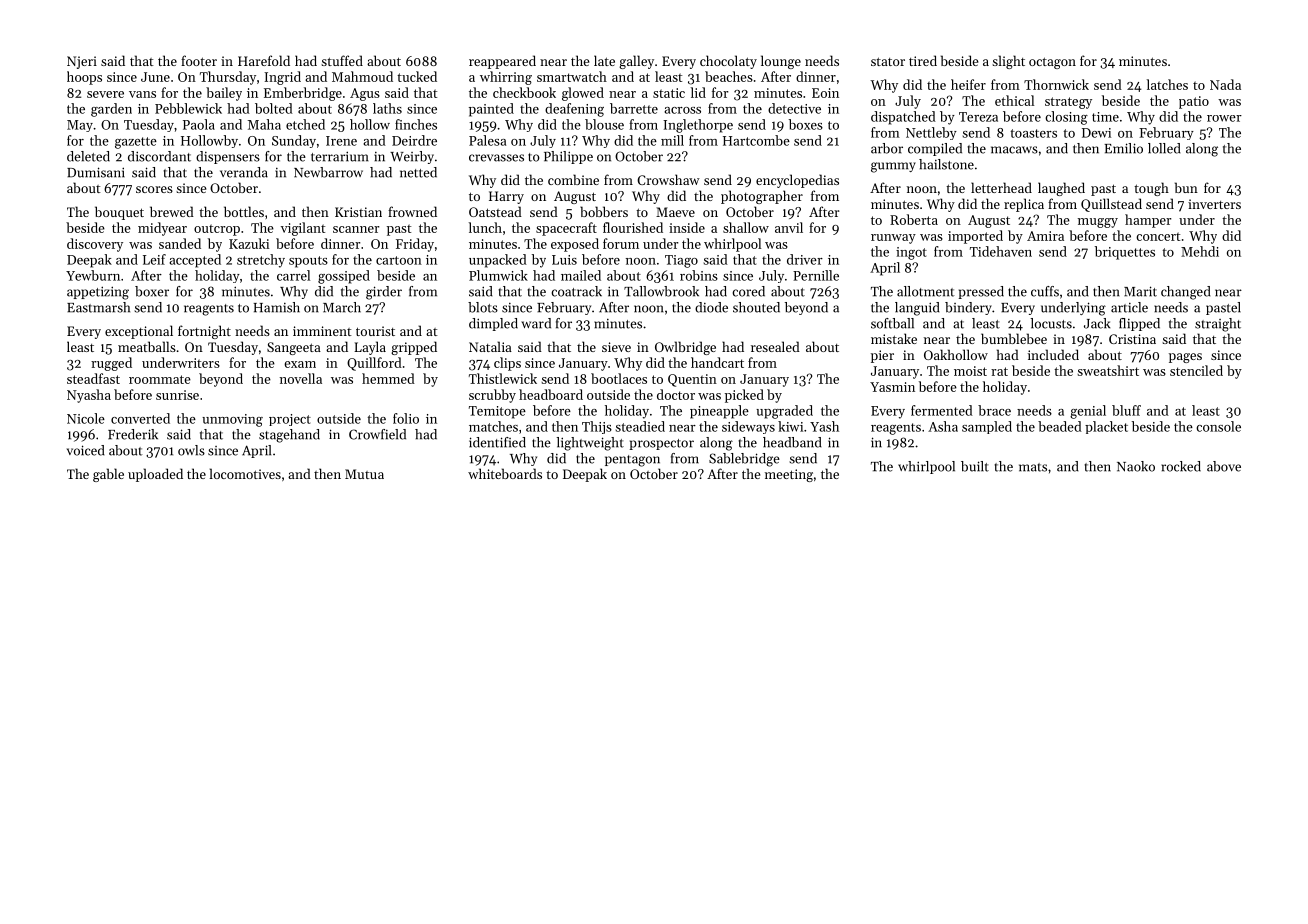  I want to click on Ingrid, so click(282, 78).
